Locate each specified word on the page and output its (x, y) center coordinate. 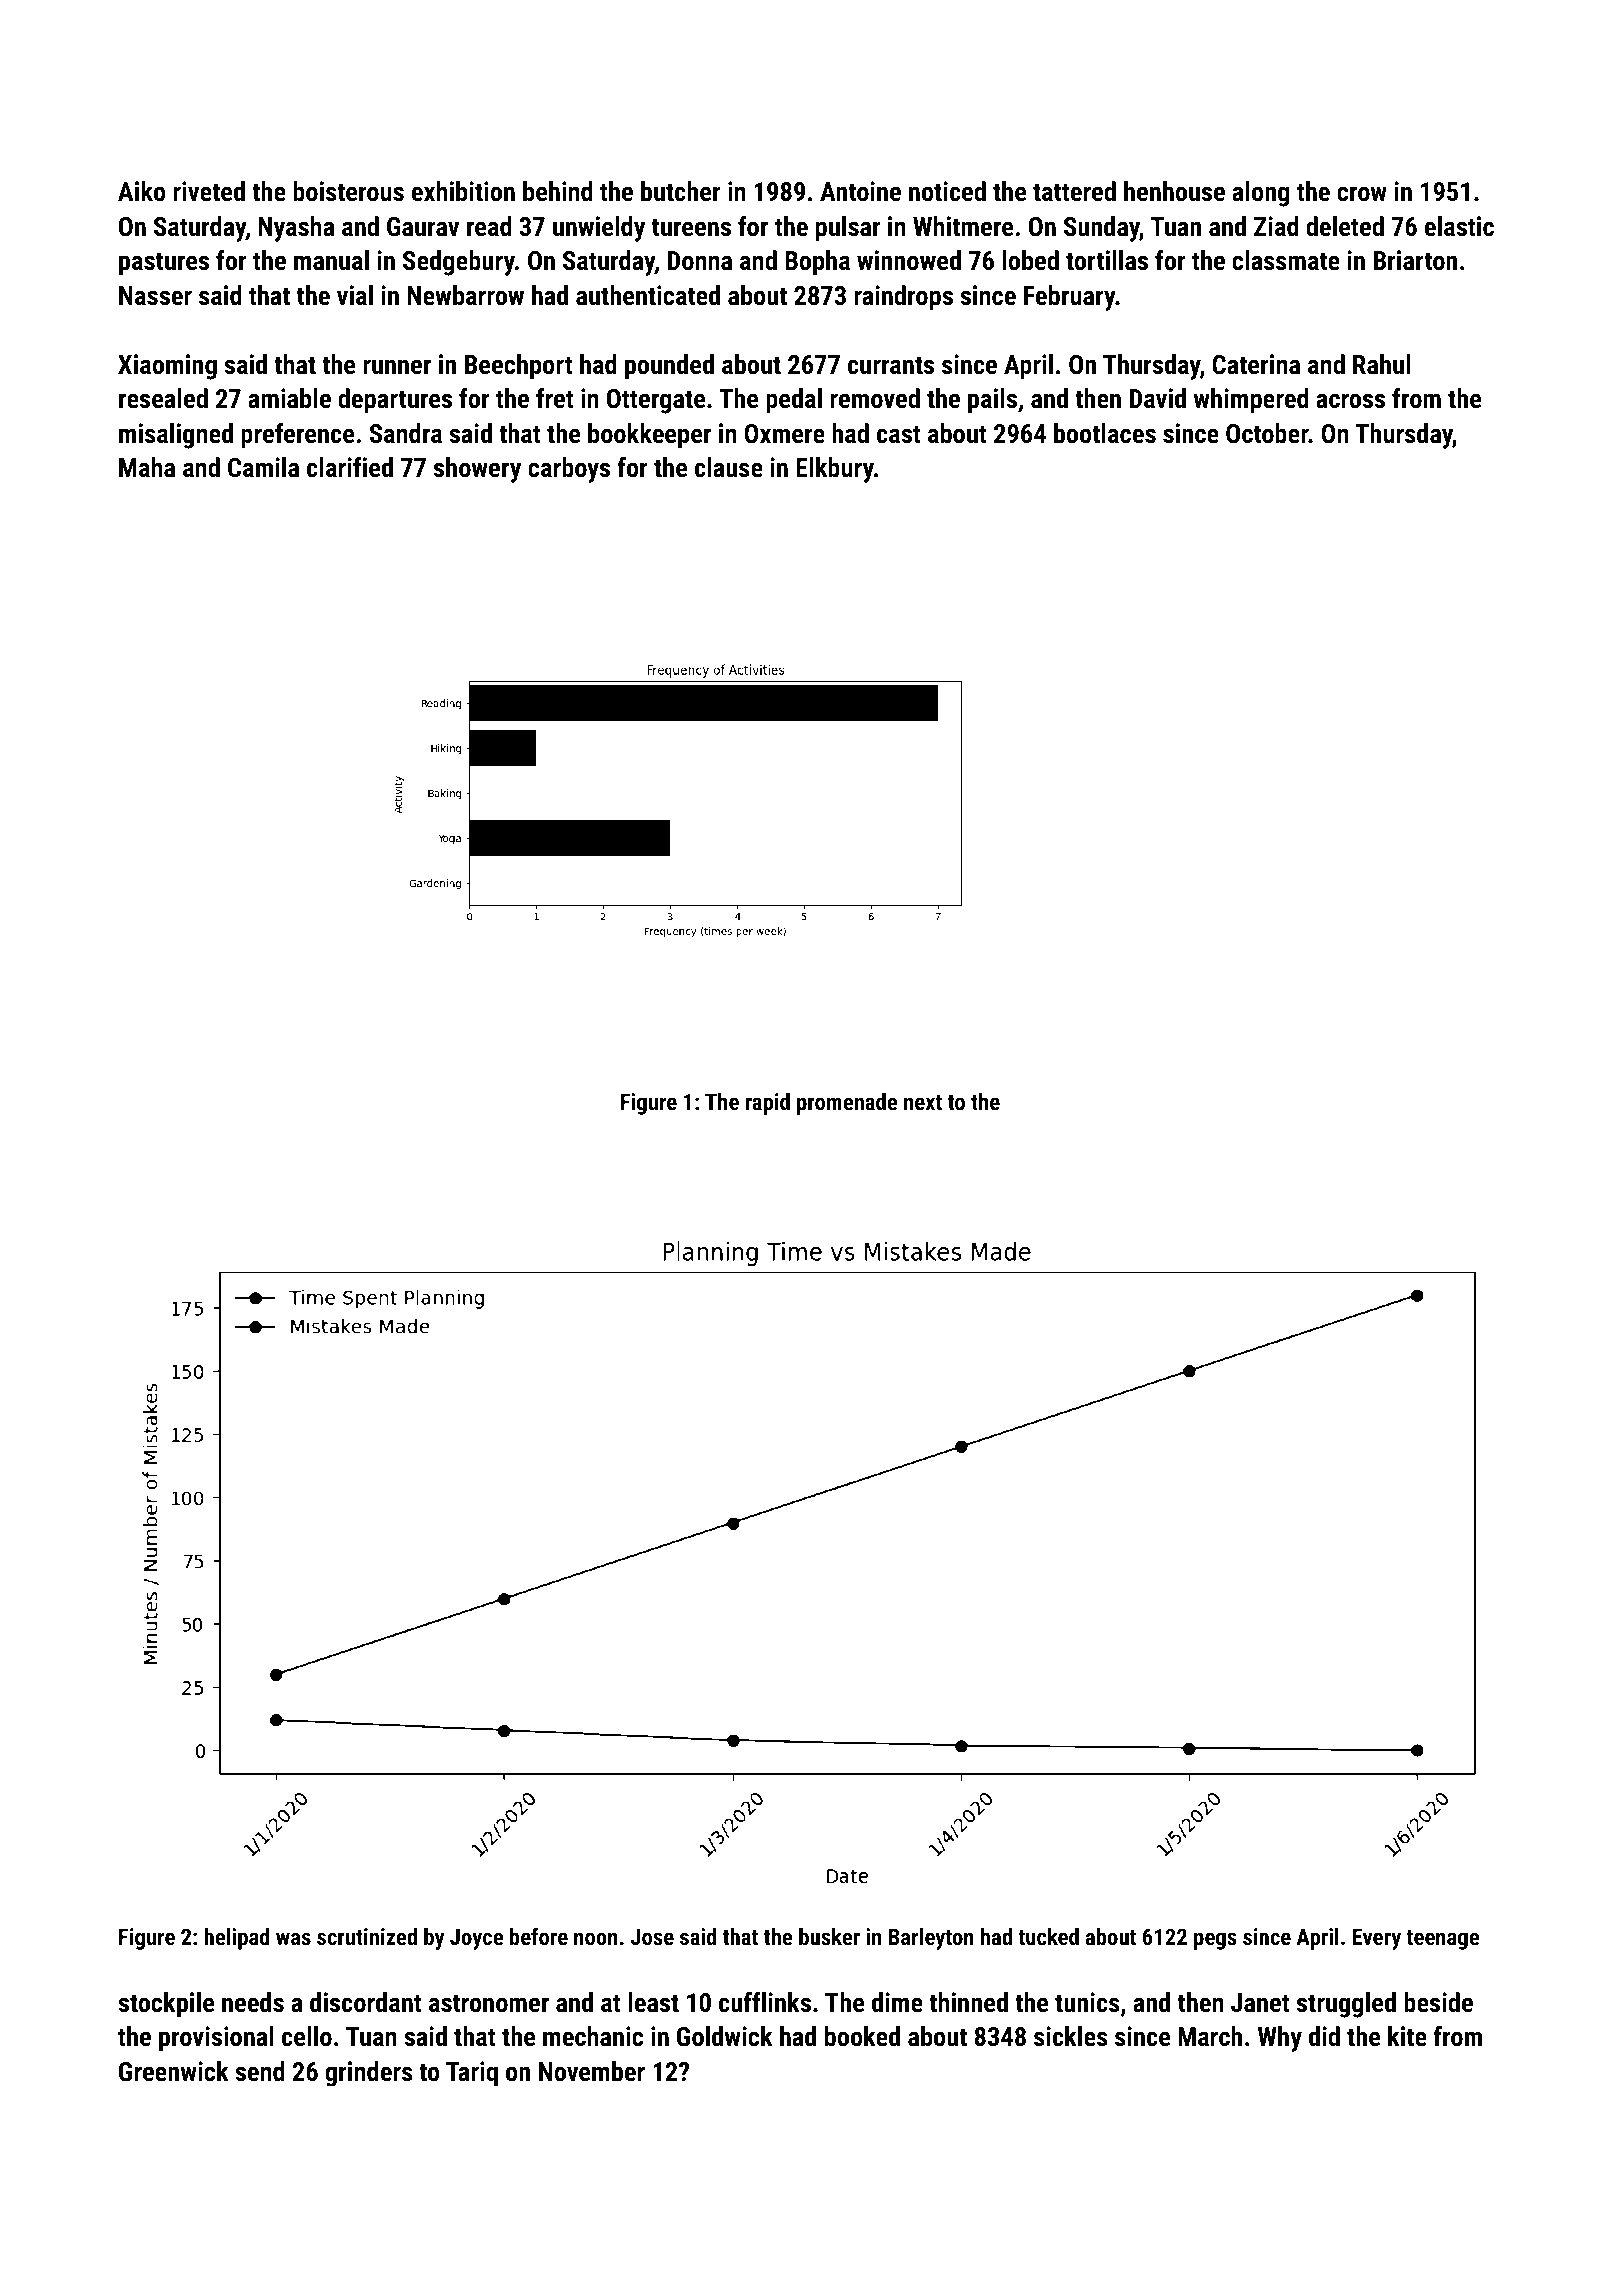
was (293, 1938)
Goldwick (725, 2036)
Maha (147, 467)
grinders (369, 2074)
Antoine (860, 191)
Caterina (1256, 364)
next (923, 1102)
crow (1362, 194)
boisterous (348, 191)
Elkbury (835, 470)
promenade (847, 1104)
